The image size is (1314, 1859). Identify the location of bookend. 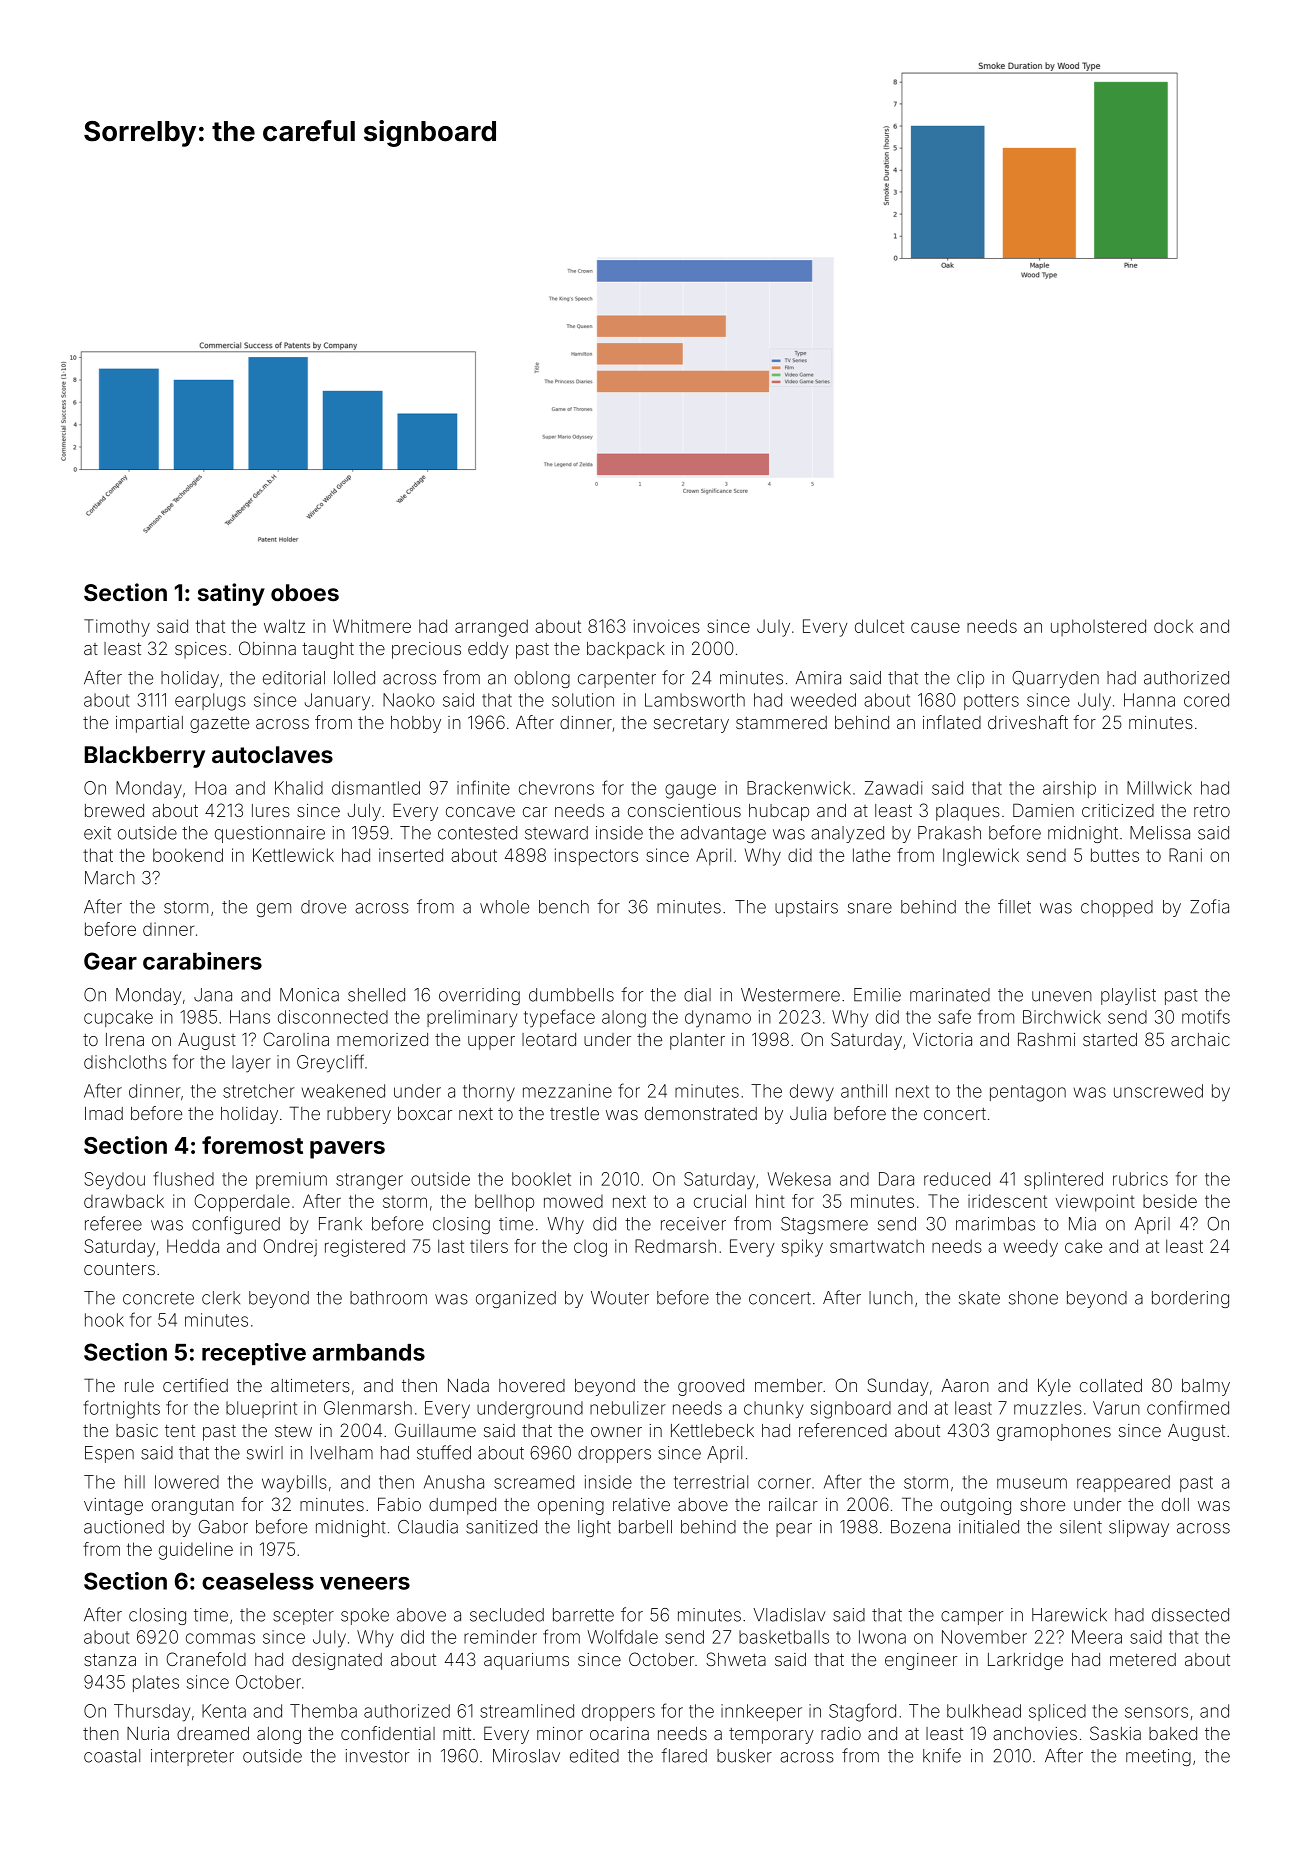
(188, 855).
